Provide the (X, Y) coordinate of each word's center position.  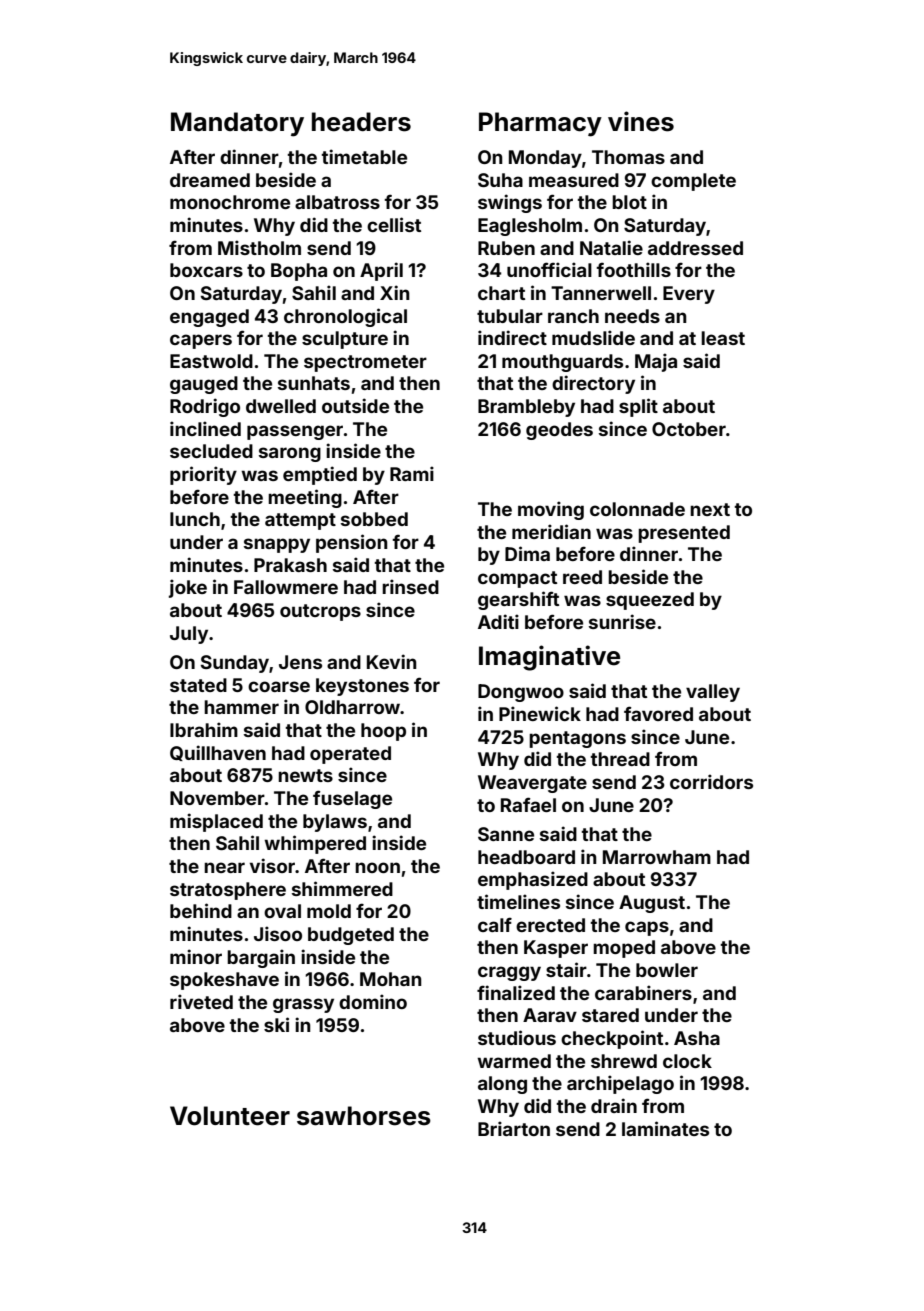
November (217, 798)
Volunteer (230, 1116)
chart (501, 293)
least (723, 338)
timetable (364, 156)
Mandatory (237, 124)
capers (201, 341)
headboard (526, 857)
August (652, 904)
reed (582, 577)
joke (188, 588)
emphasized (533, 880)
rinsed (410, 586)
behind (201, 910)
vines (641, 121)
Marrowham (657, 857)
